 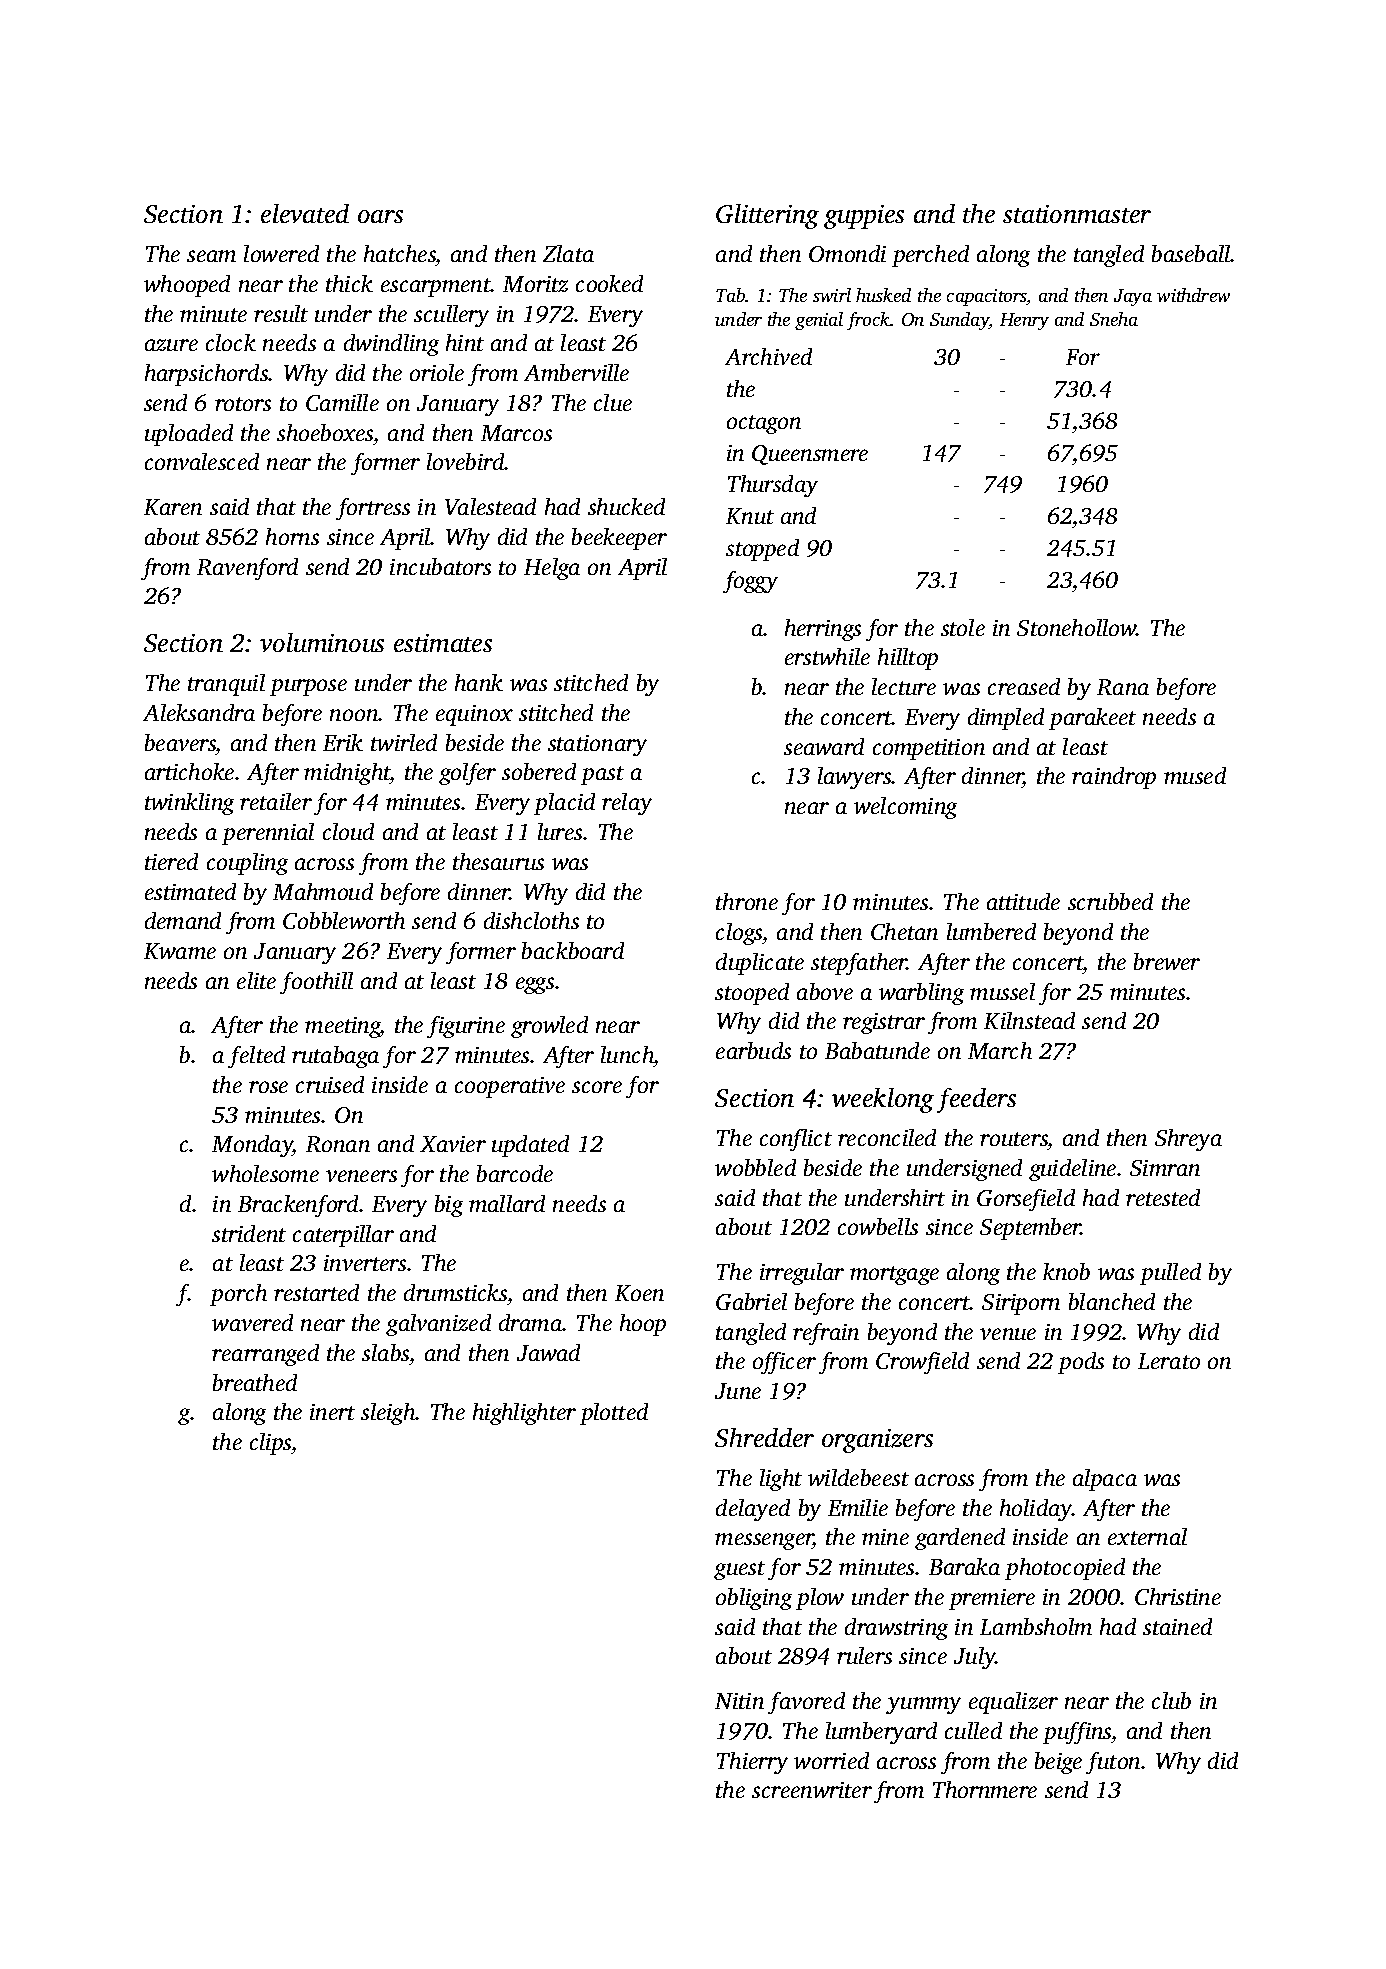 What do you see at coordinates (552, 569) in the screenshot?
I see `Helga` at bounding box center [552, 569].
